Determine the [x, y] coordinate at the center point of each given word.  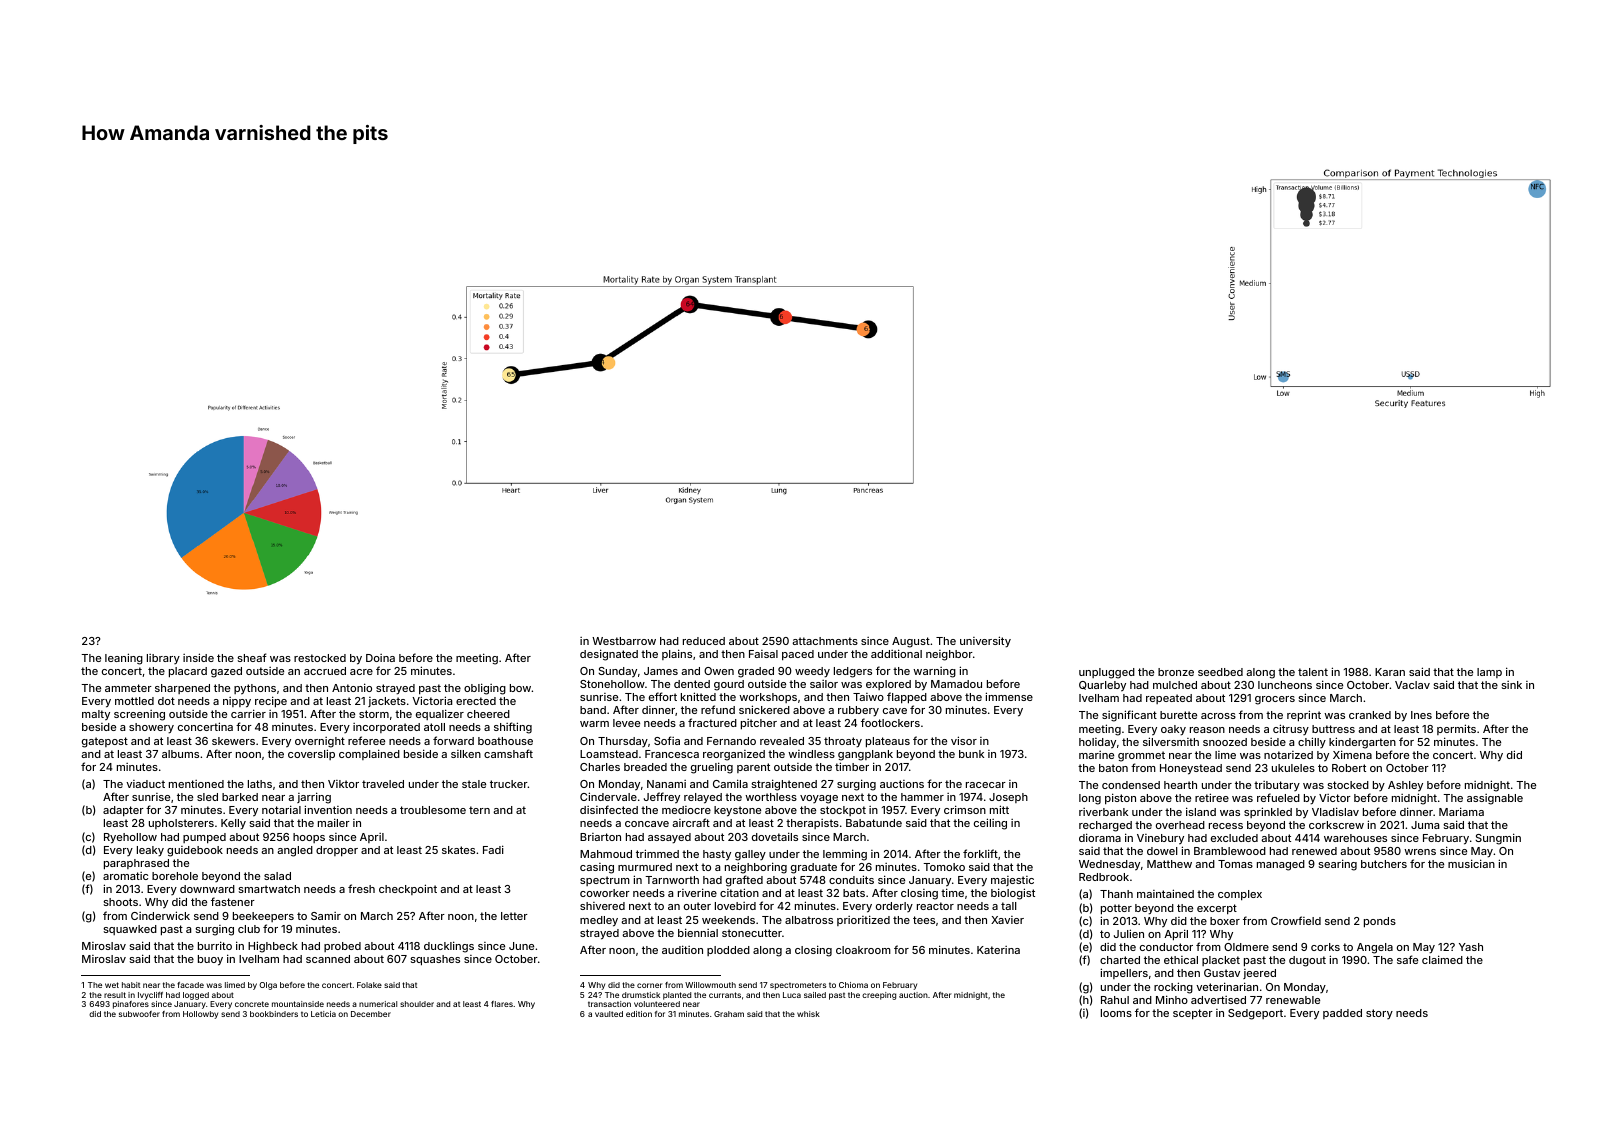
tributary [1277, 786]
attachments [825, 641]
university [985, 642]
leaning [124, 659]
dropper [337, 851]
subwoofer [139, 1014]
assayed [669, 838]
